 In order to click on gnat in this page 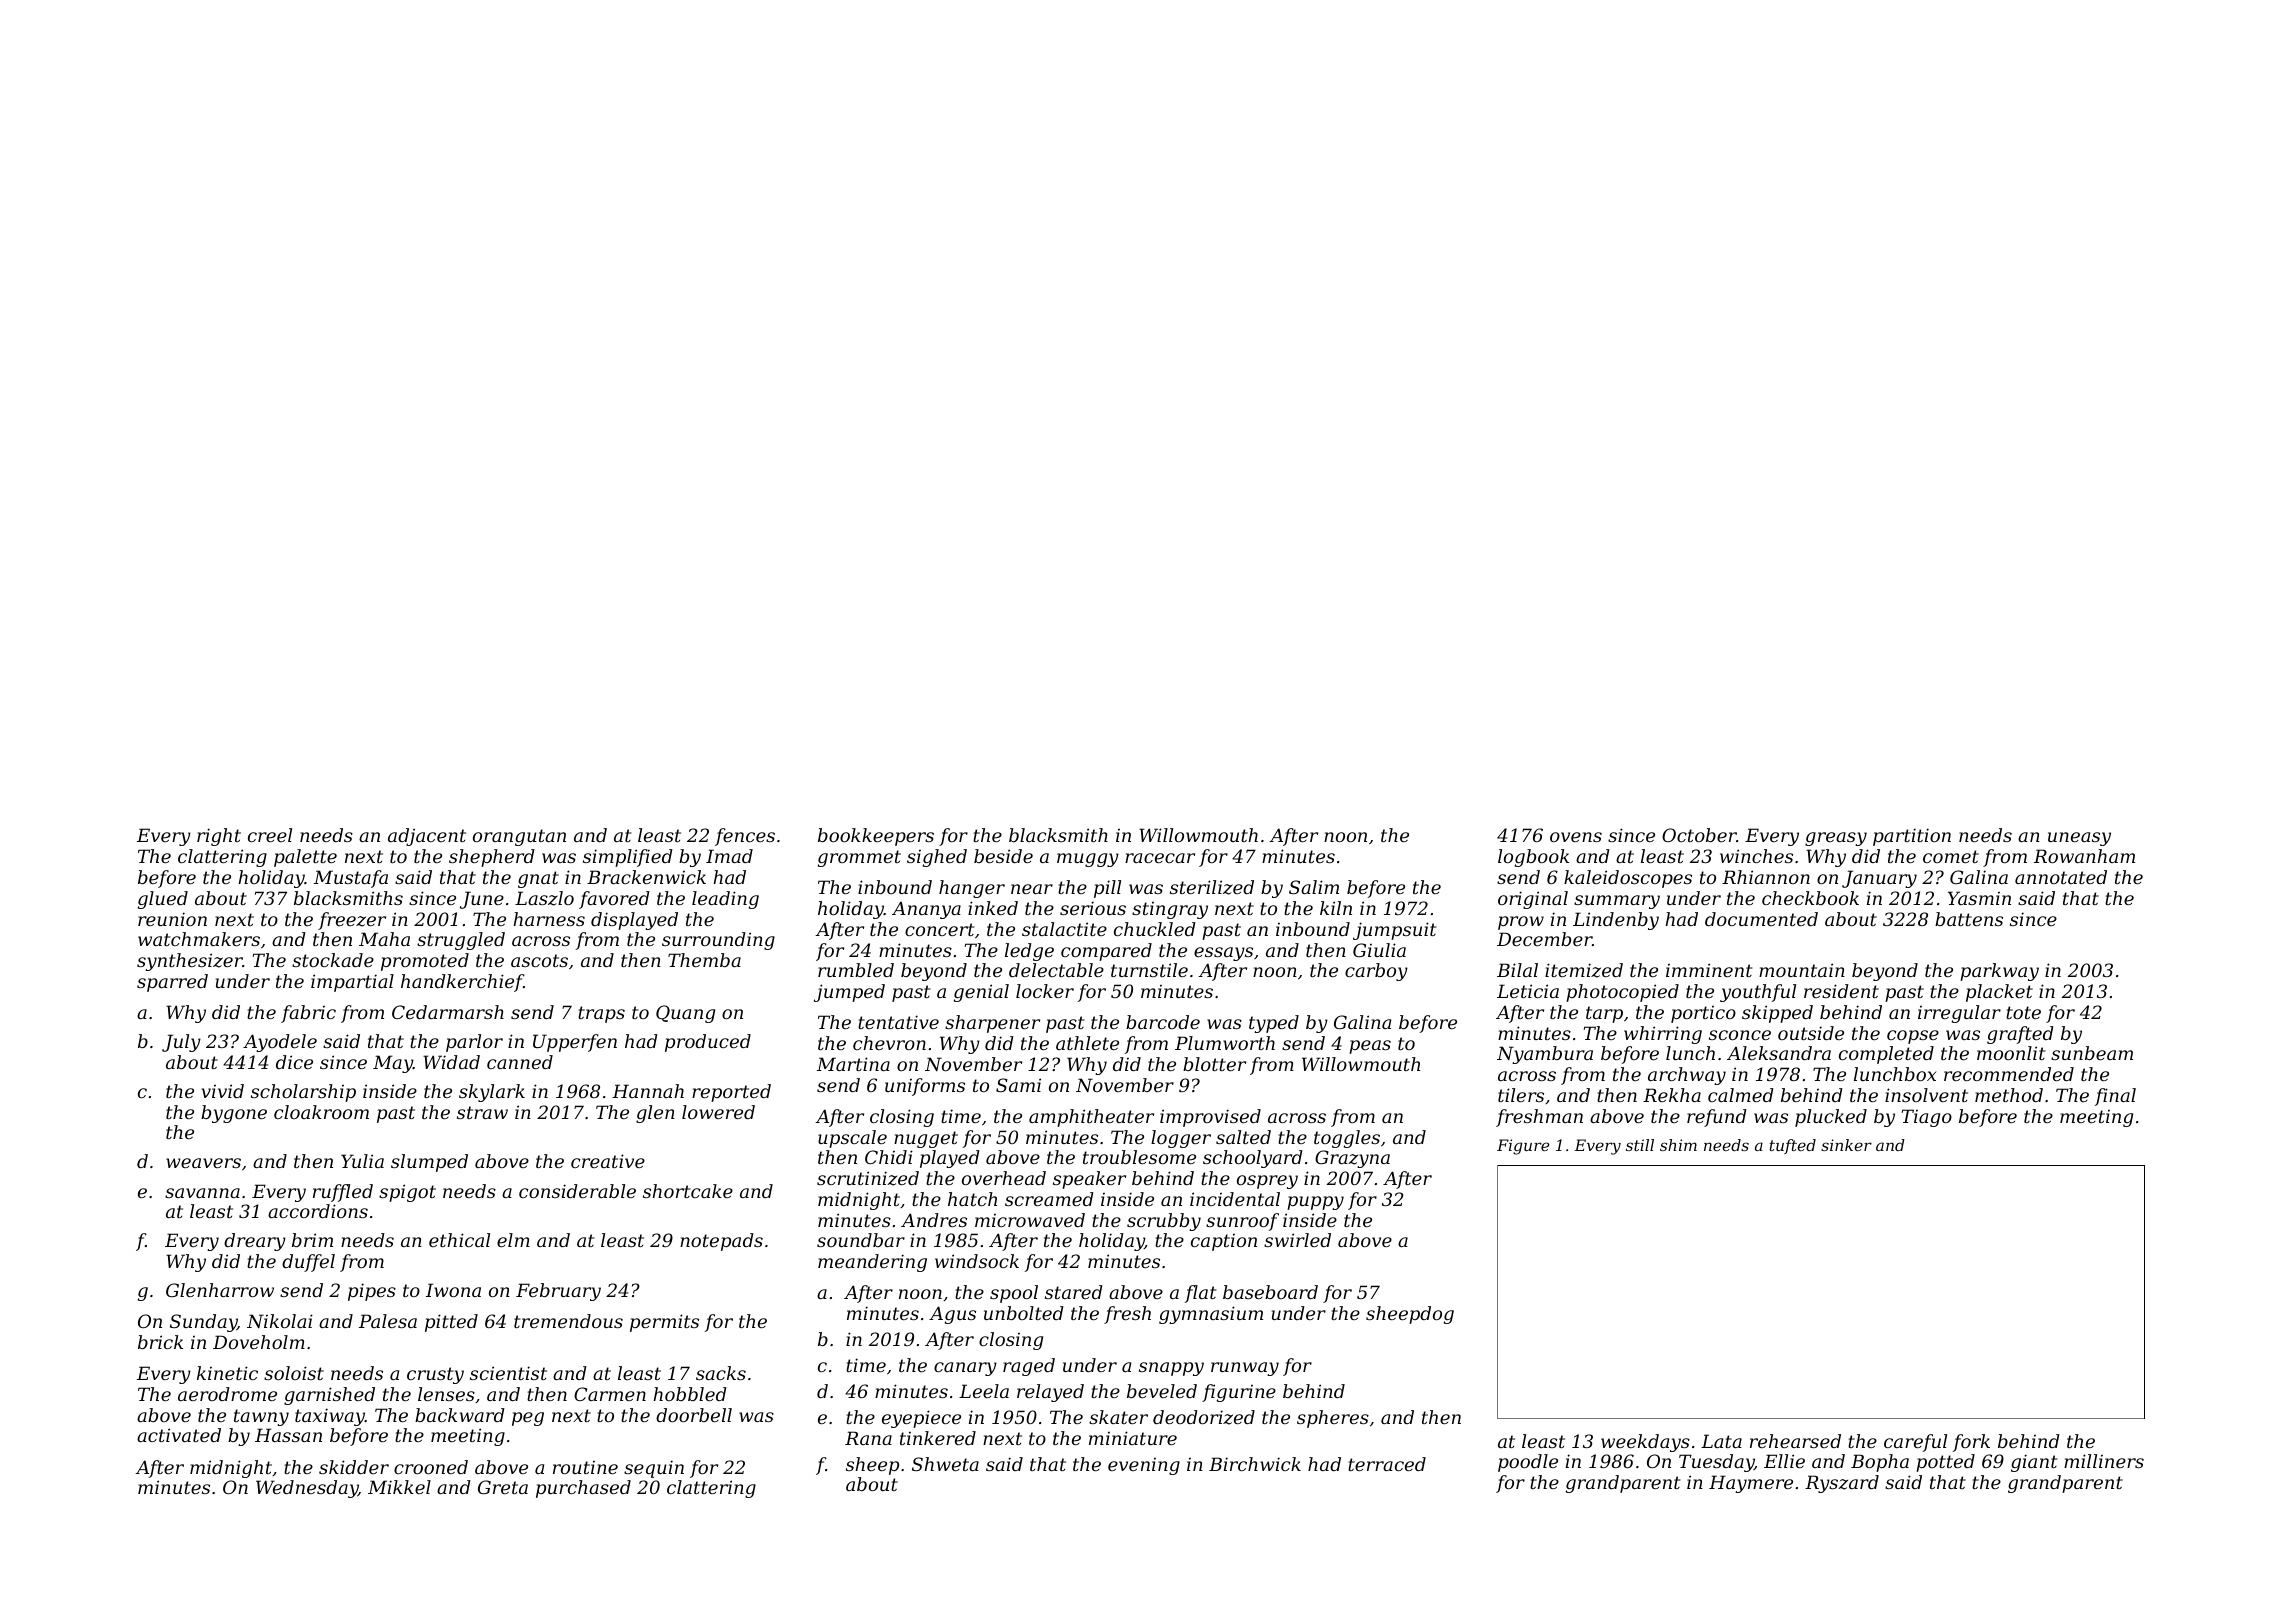, I will do `click(538, 879)`.
